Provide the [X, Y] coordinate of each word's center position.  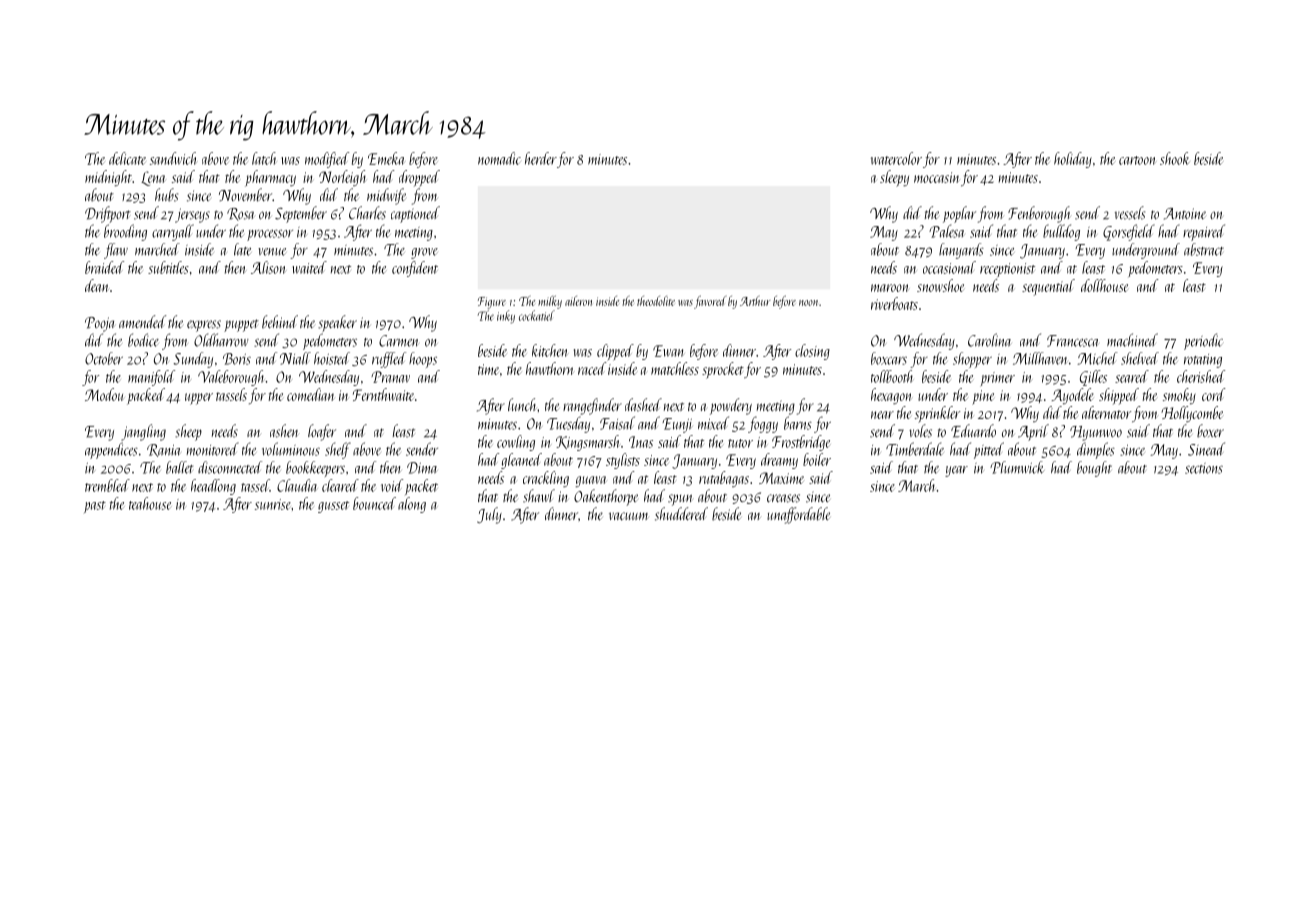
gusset [333, 507]
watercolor [896, 158]
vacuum [629, 516]
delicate [127, 158]
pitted [989, 450]
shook [1175, 158]
